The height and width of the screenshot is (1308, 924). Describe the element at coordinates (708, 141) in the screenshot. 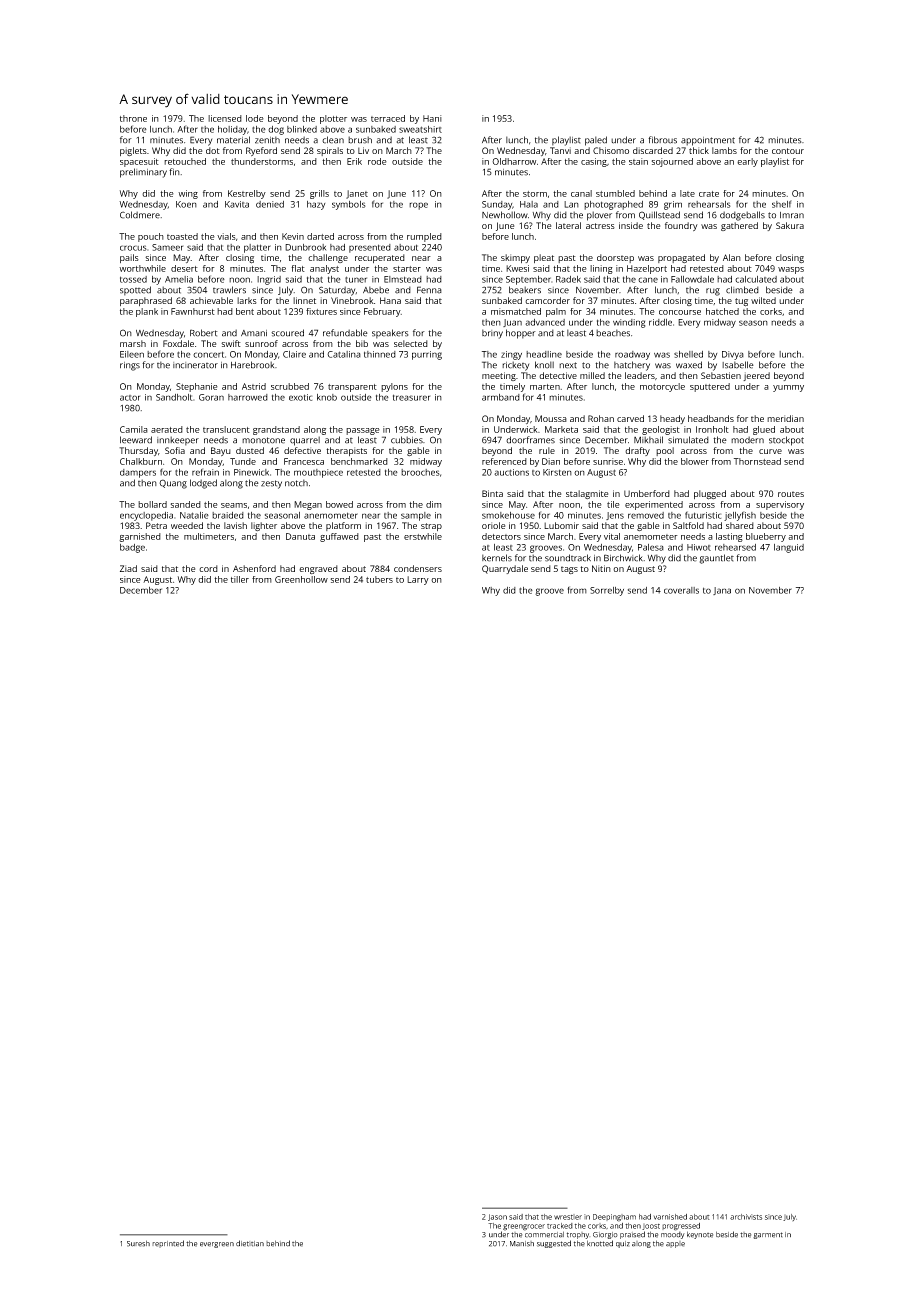

I see `appointment` at that location.
